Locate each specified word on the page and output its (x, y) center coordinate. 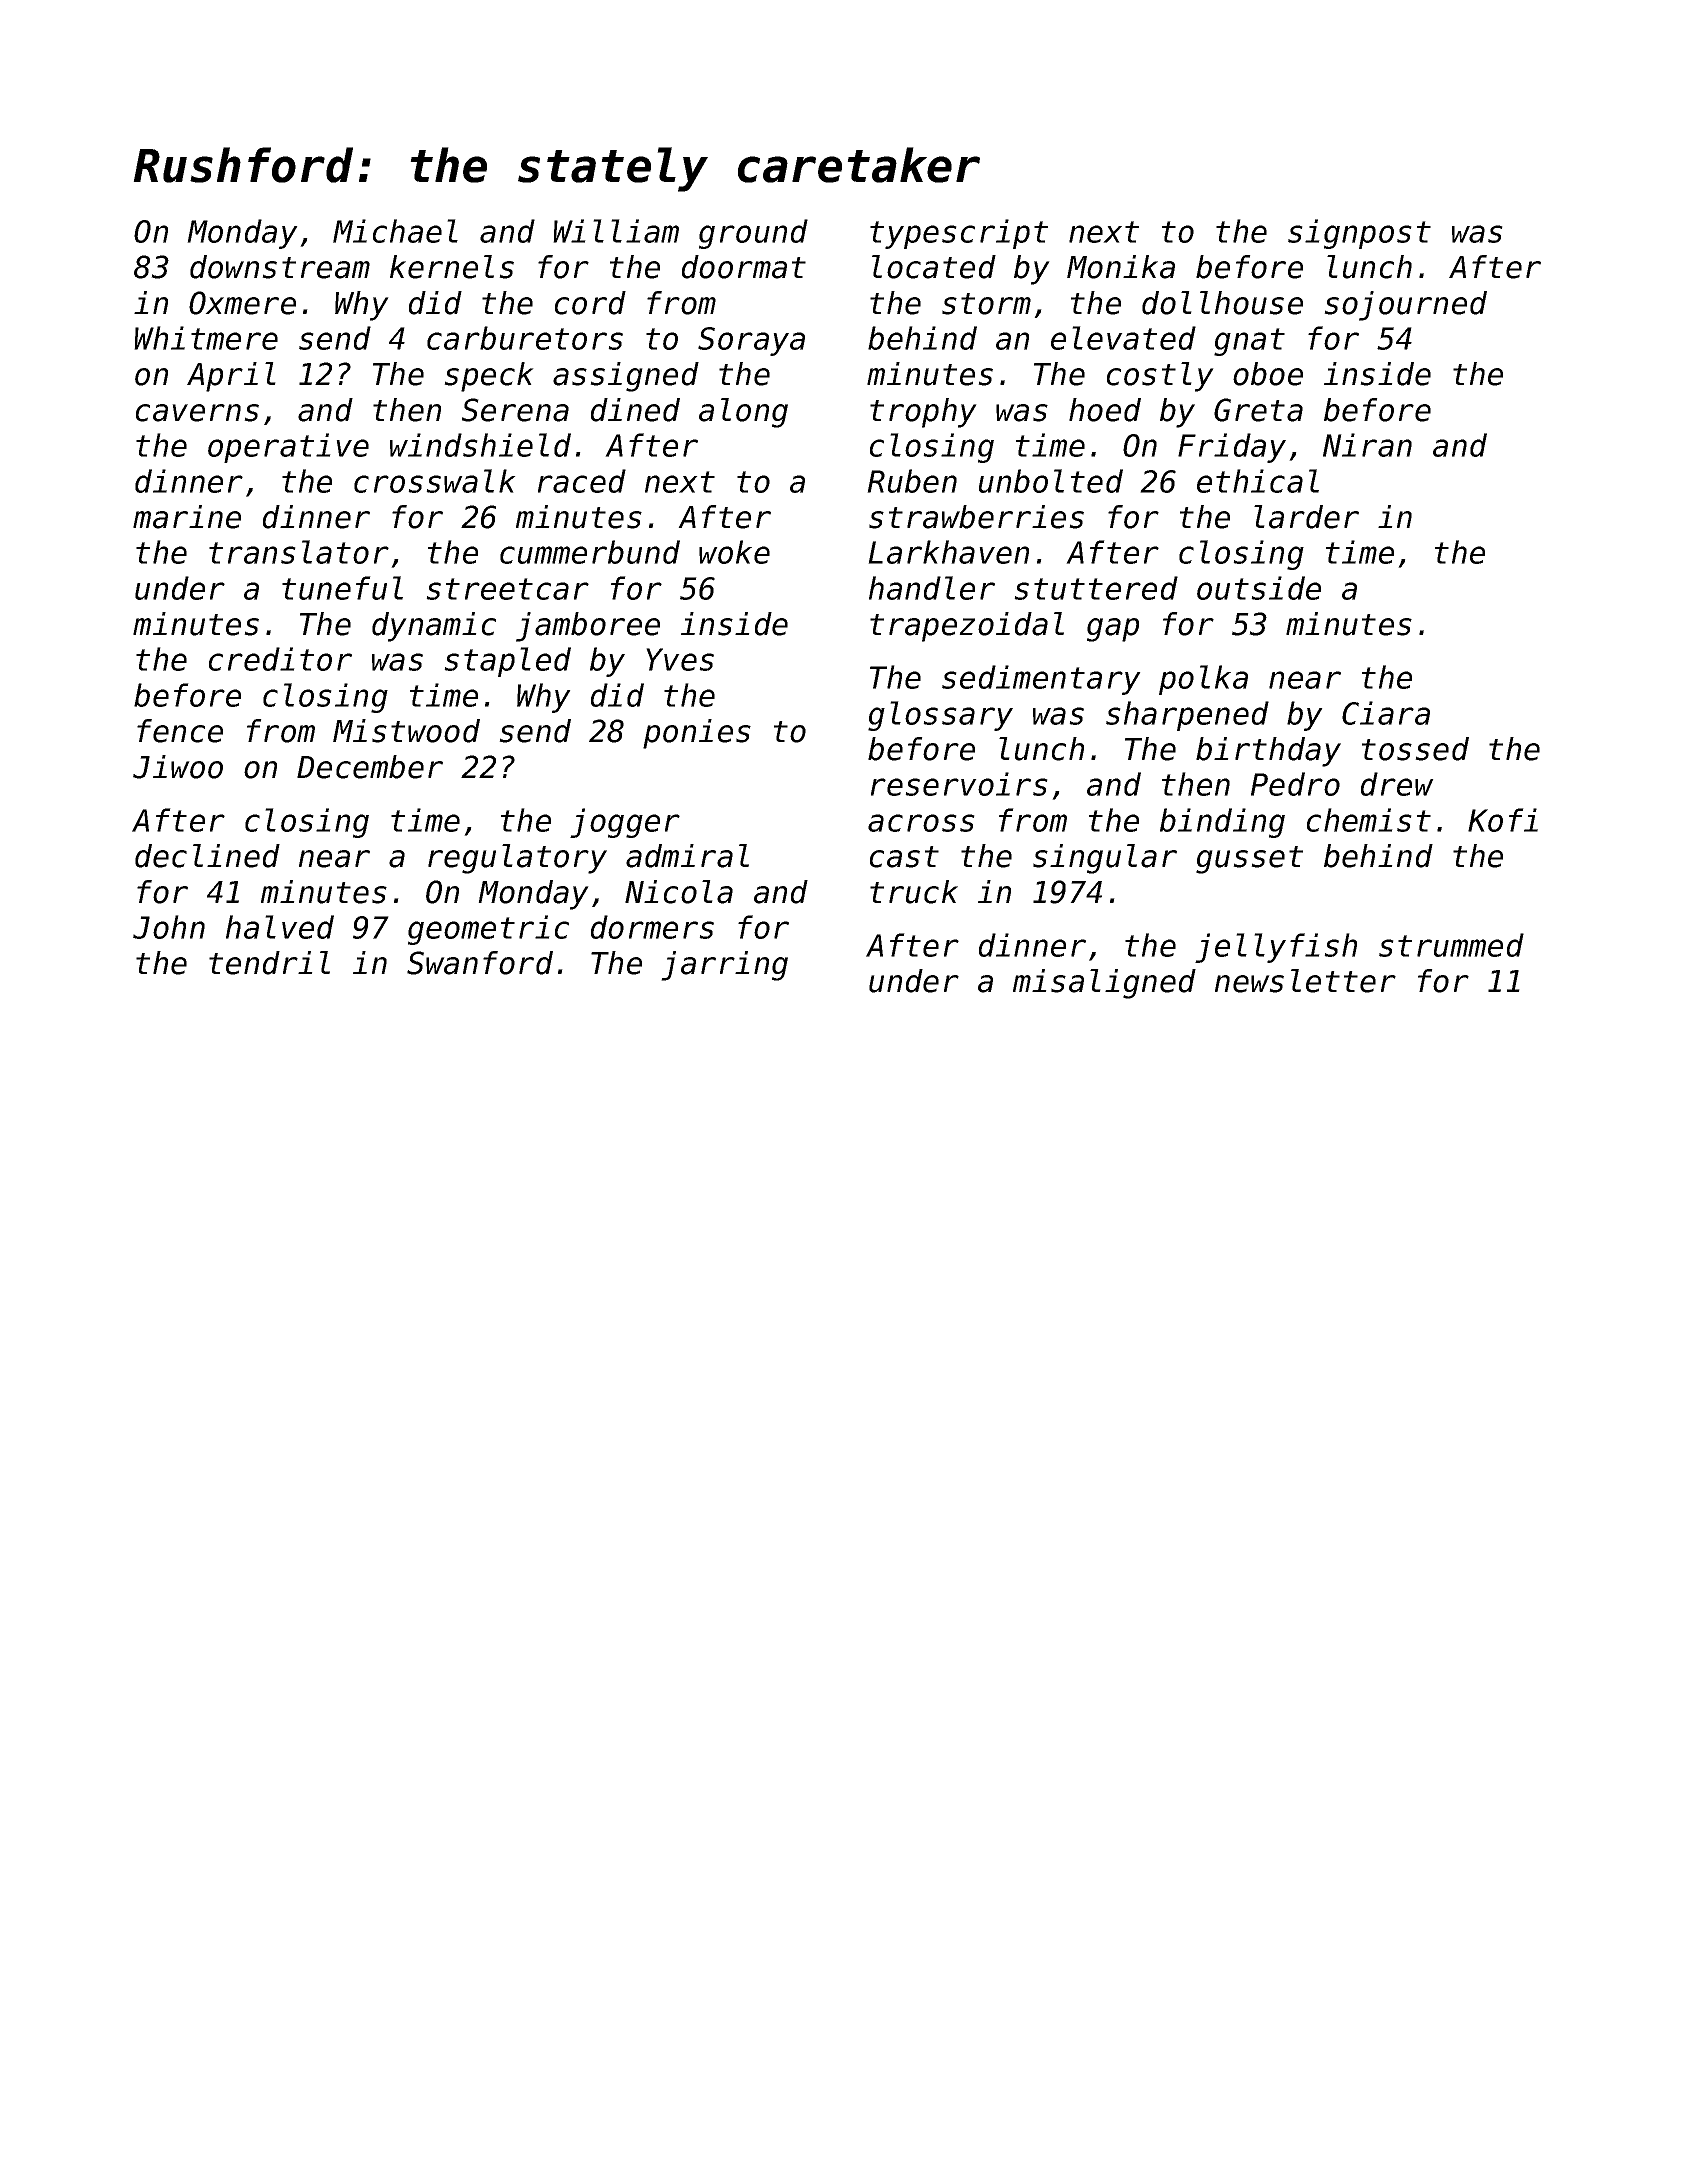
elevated (1123, 338)
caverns (197, 413)
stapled (507, 662)
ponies (697, 734)
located (934, 267)
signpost (1359, 234)
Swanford (480, 963)
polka (1203, 680)
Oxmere (242, 303)
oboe (1268, 374)
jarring (724, 966)
